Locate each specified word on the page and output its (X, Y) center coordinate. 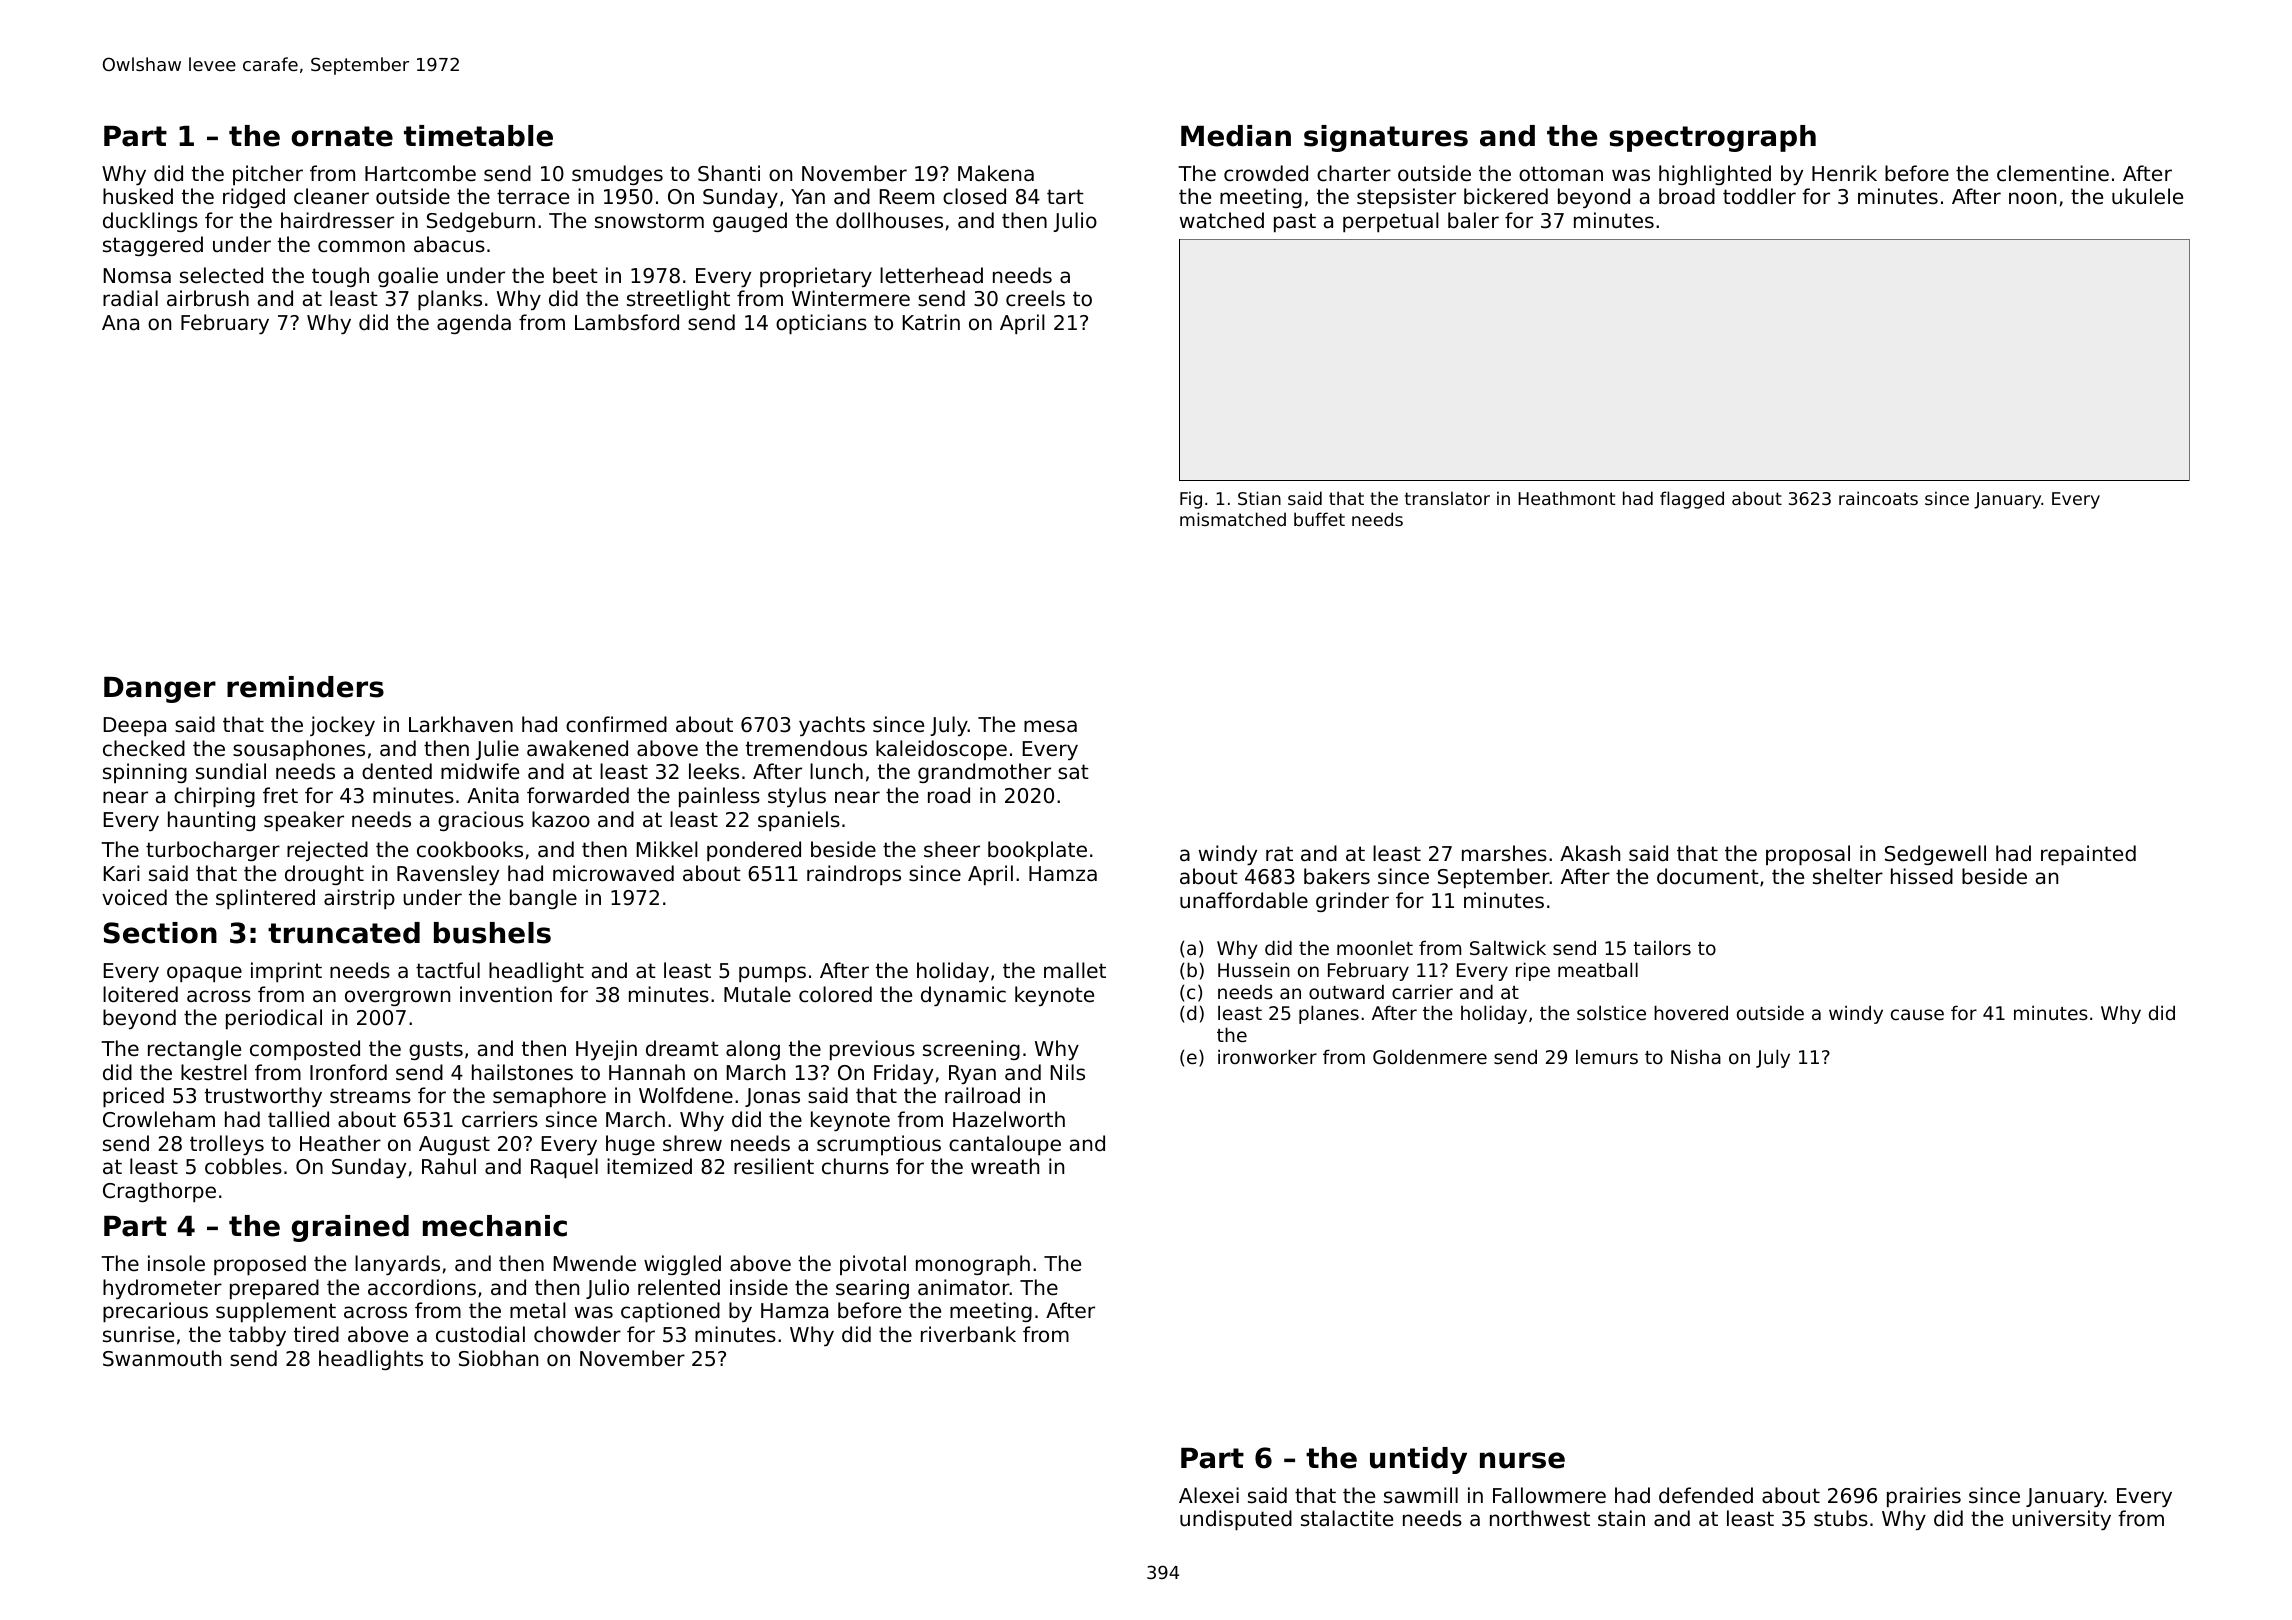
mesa (1050, 726)
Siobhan (498, 1358)
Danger (160, 690)
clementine (2053, 173)
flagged (1692, 500)
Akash (1590, 853)
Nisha (1696, 1056)
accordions (422, 1287)
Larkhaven (461, 724)
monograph (973, 1265)
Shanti (729, 173)
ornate (342, 136)
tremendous (806, 748)
